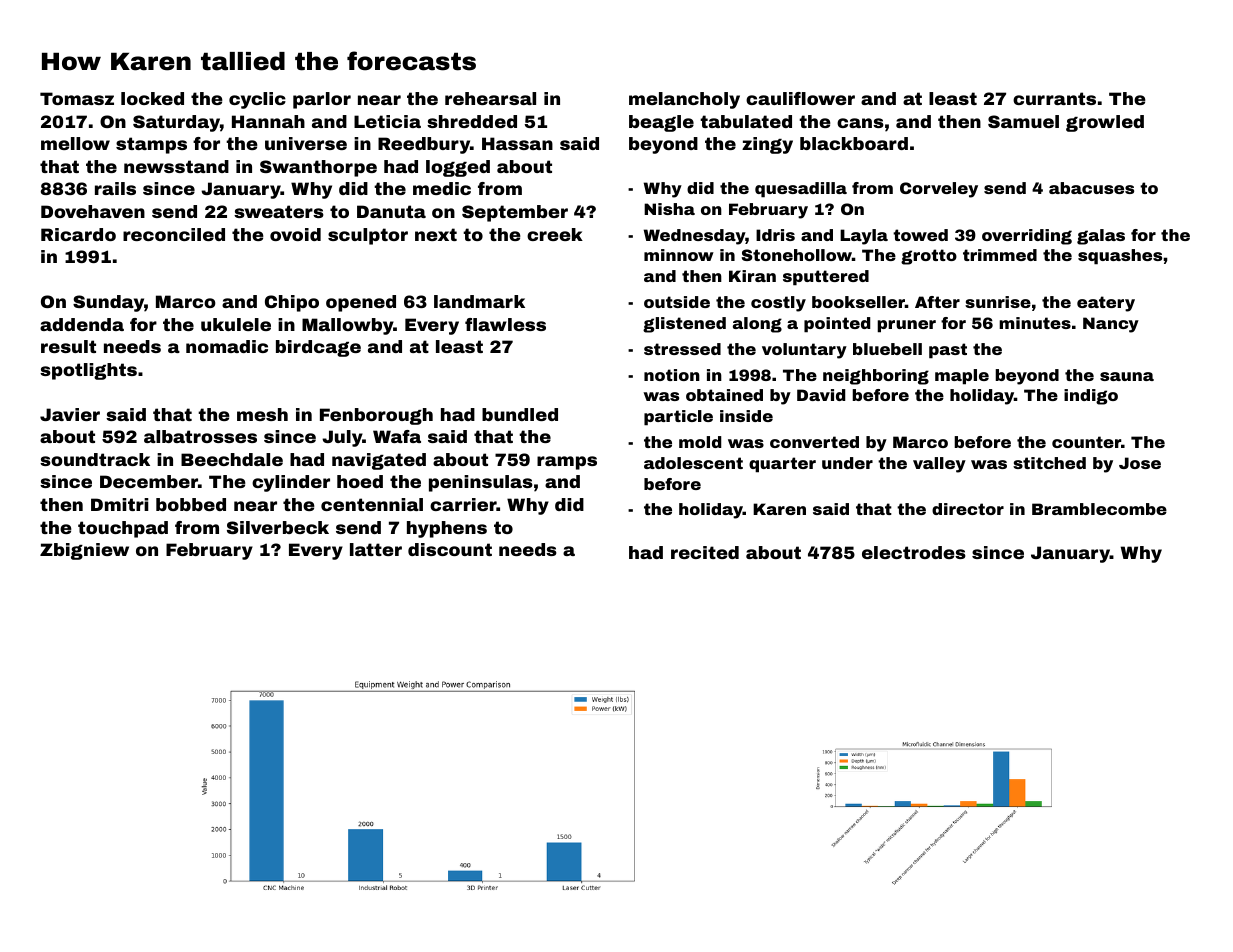  What do you see at coordinates (70, 414) in the screenshot?
I see `Javier` at bounding box center [70, 414].
